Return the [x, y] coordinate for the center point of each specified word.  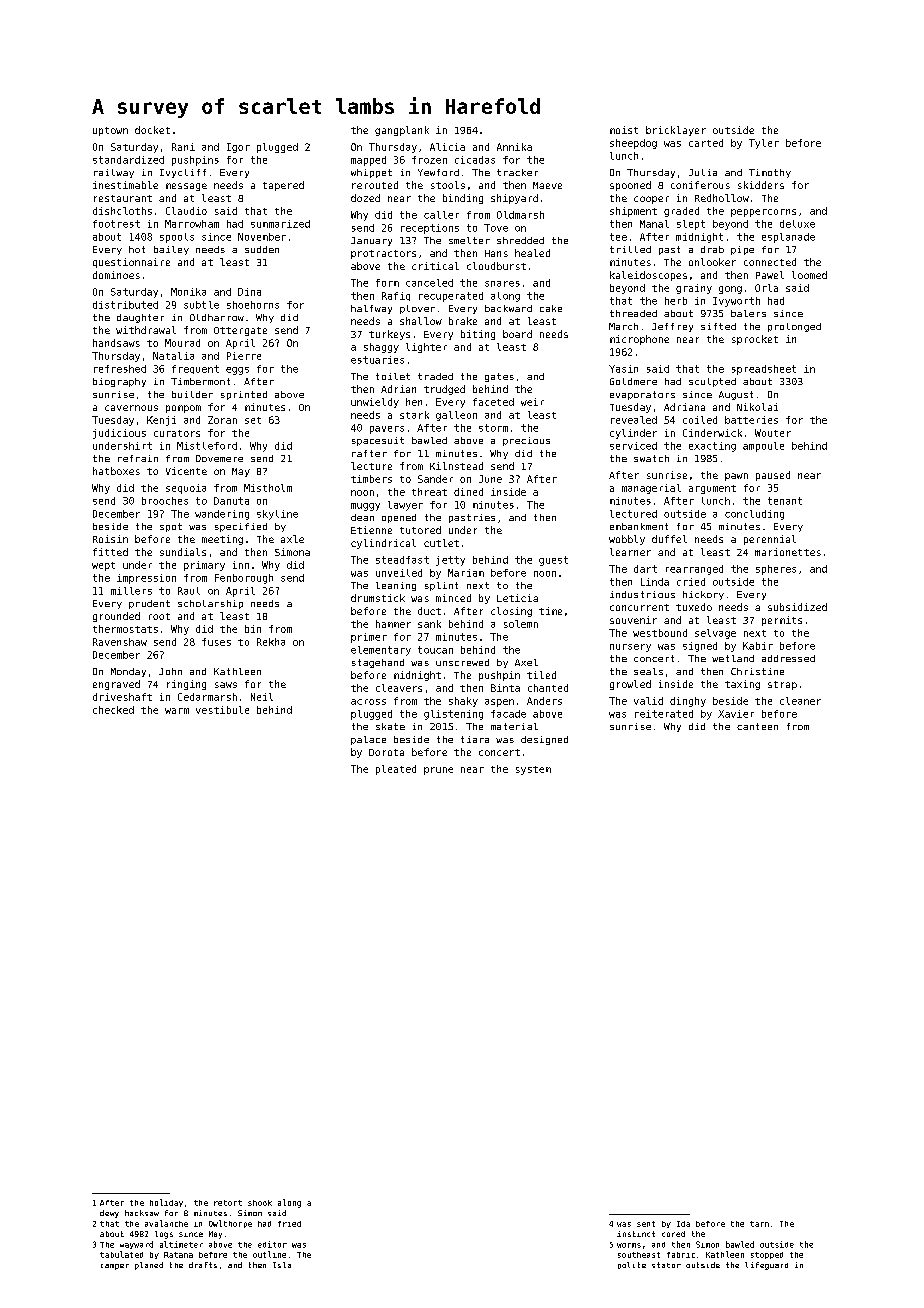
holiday [166, 1203]
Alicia [447, 147]
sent [646, 1224]
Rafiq [396, 296]
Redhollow [722, 198]
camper [115, 1267]
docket [152, 130]
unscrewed [462, 662]
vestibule [222, 710]
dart [645, 569]
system [533, 770]
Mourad [182, 343]
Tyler [764, 144]
